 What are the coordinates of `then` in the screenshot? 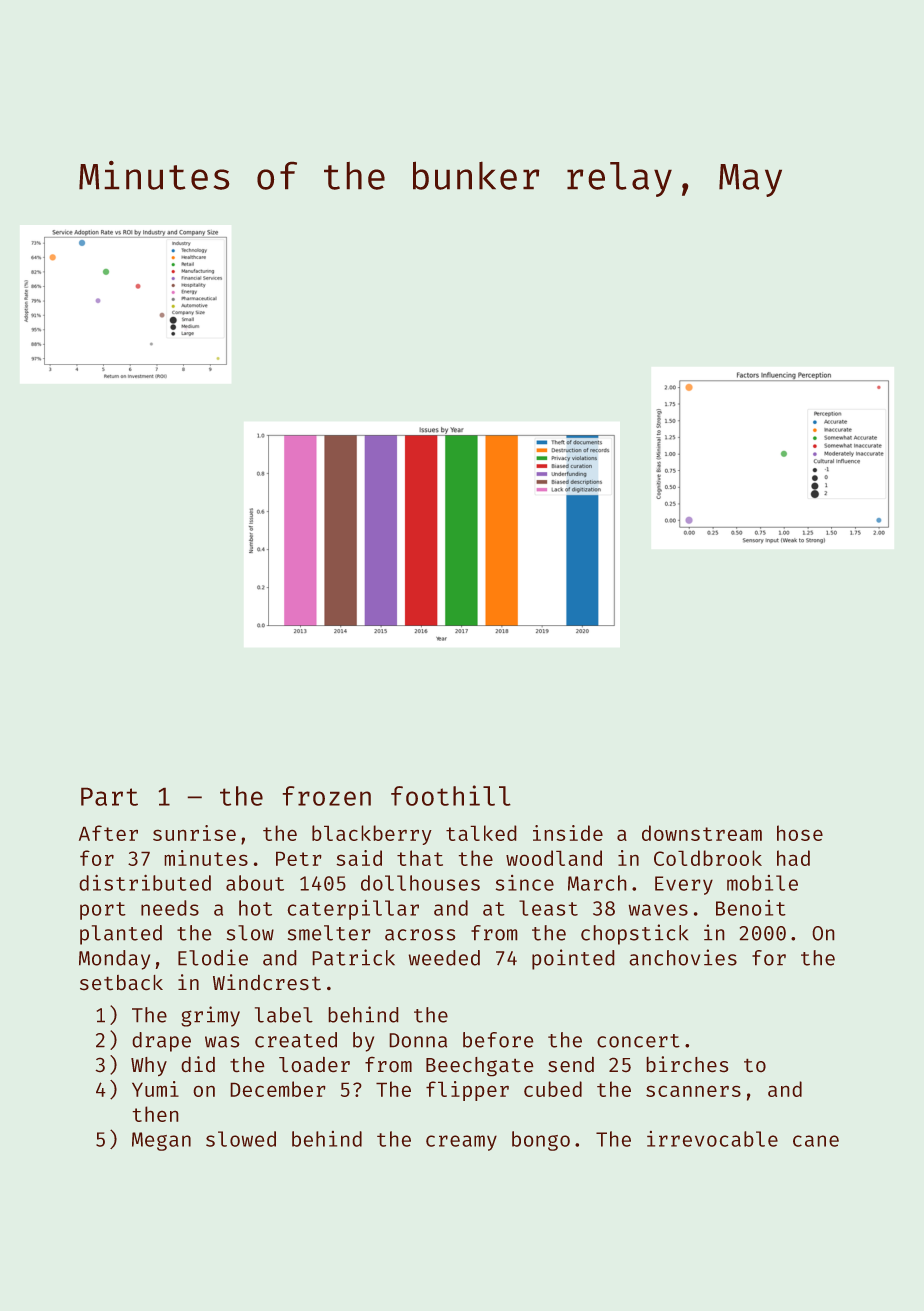 It's located at (155, 1114).
